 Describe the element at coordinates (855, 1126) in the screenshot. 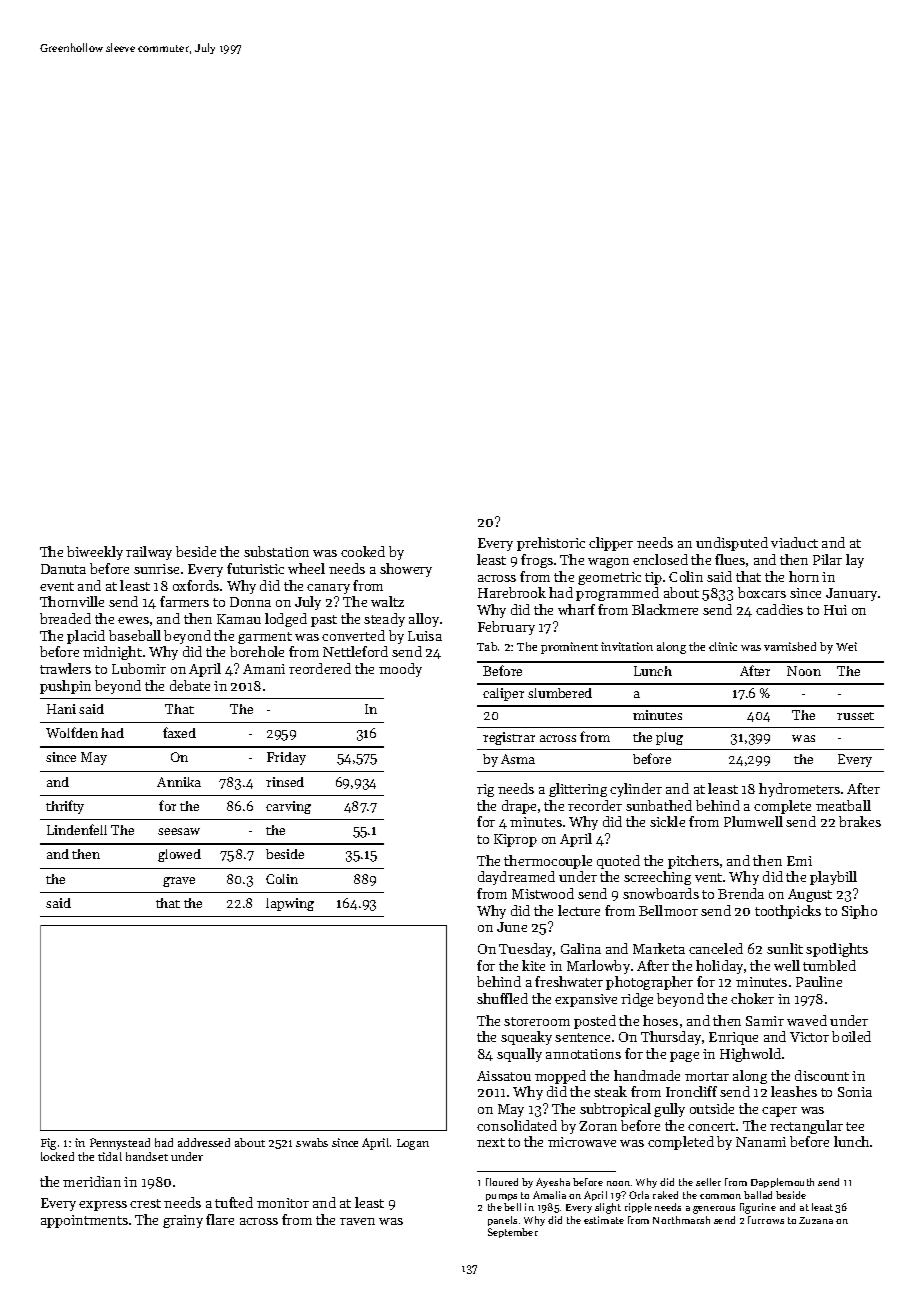

I see `tee` at that location.
